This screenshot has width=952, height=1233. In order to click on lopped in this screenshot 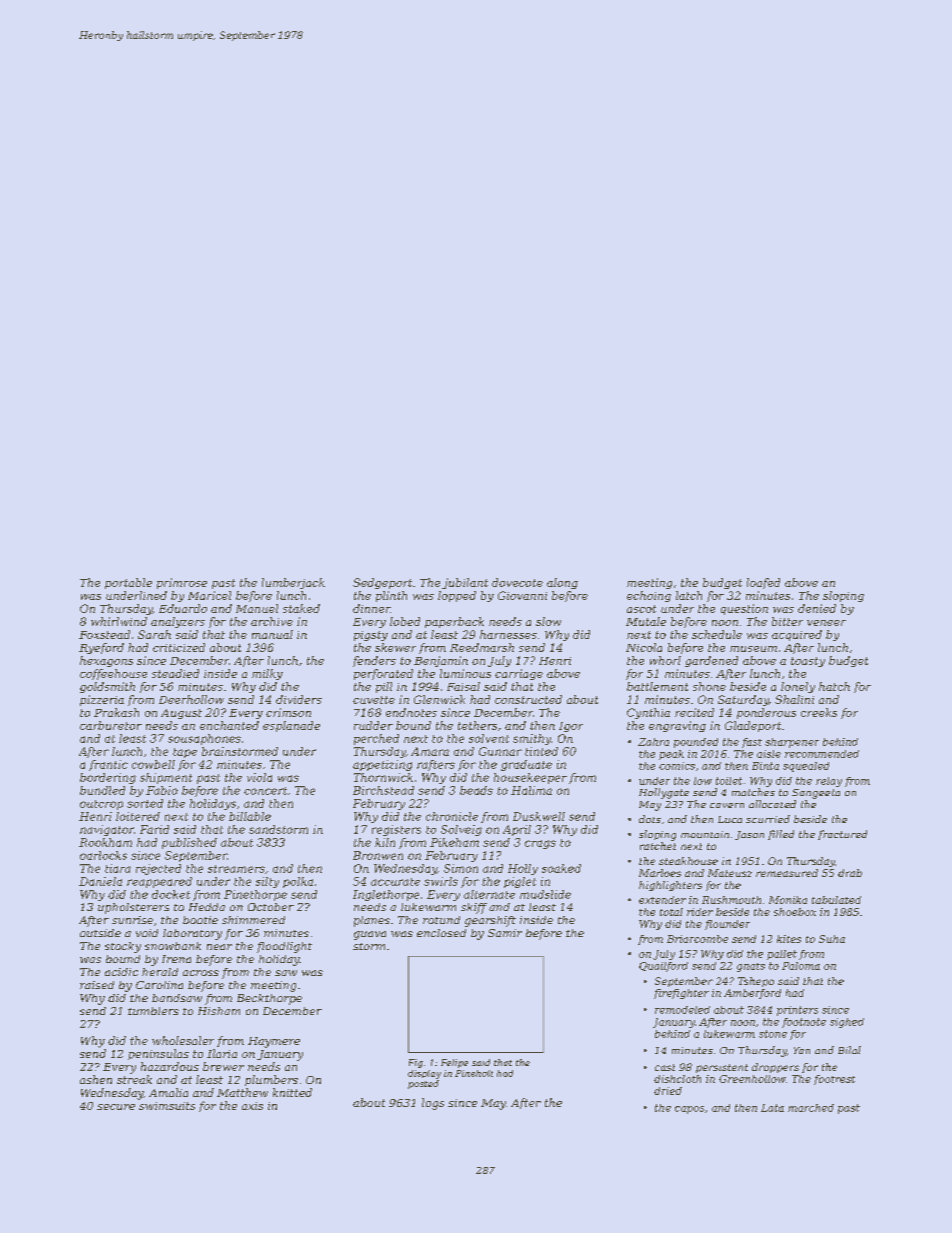, I will do `click(457, 596)`.
